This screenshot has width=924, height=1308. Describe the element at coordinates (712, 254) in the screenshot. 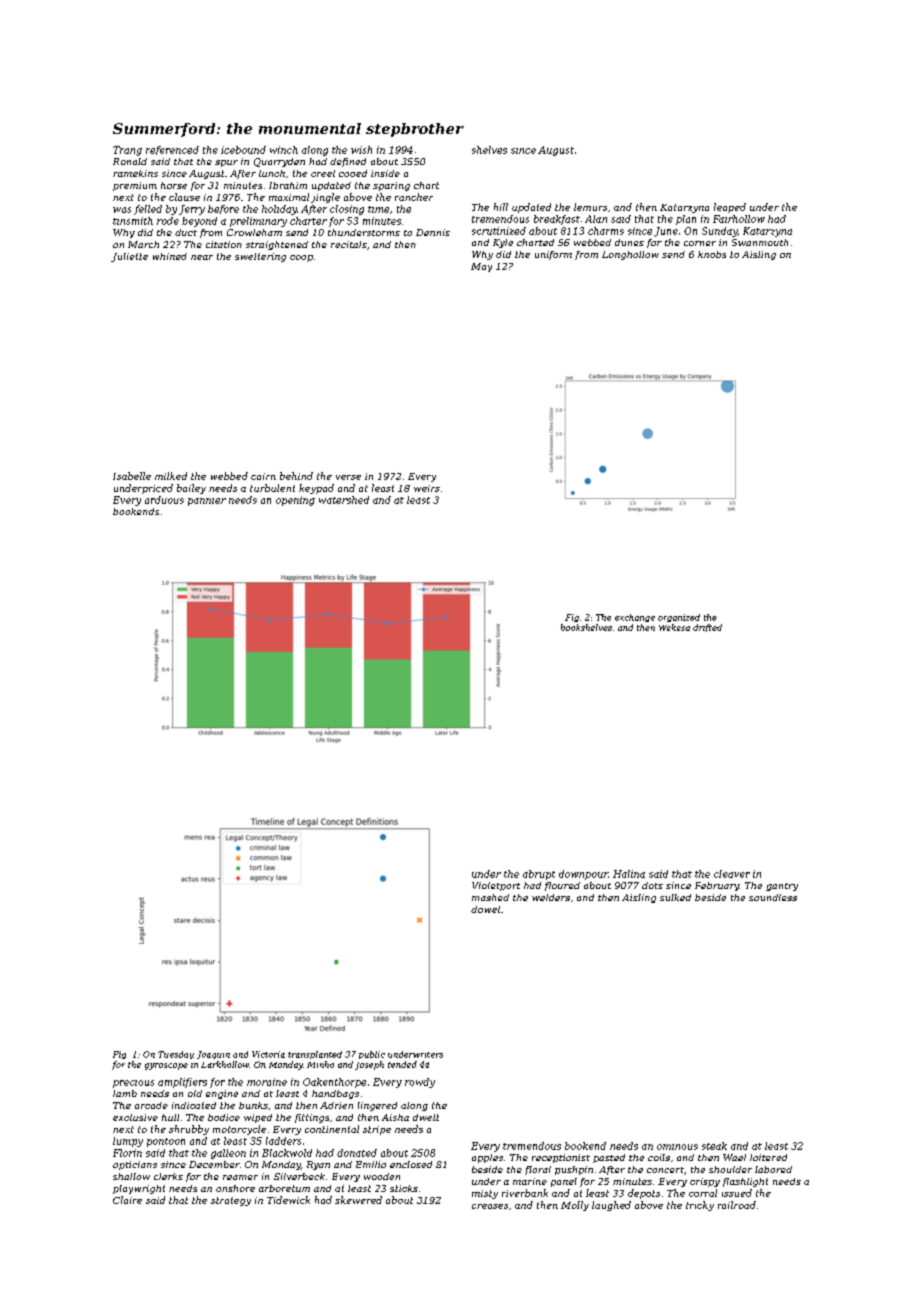

I see `knobs` at that location.
